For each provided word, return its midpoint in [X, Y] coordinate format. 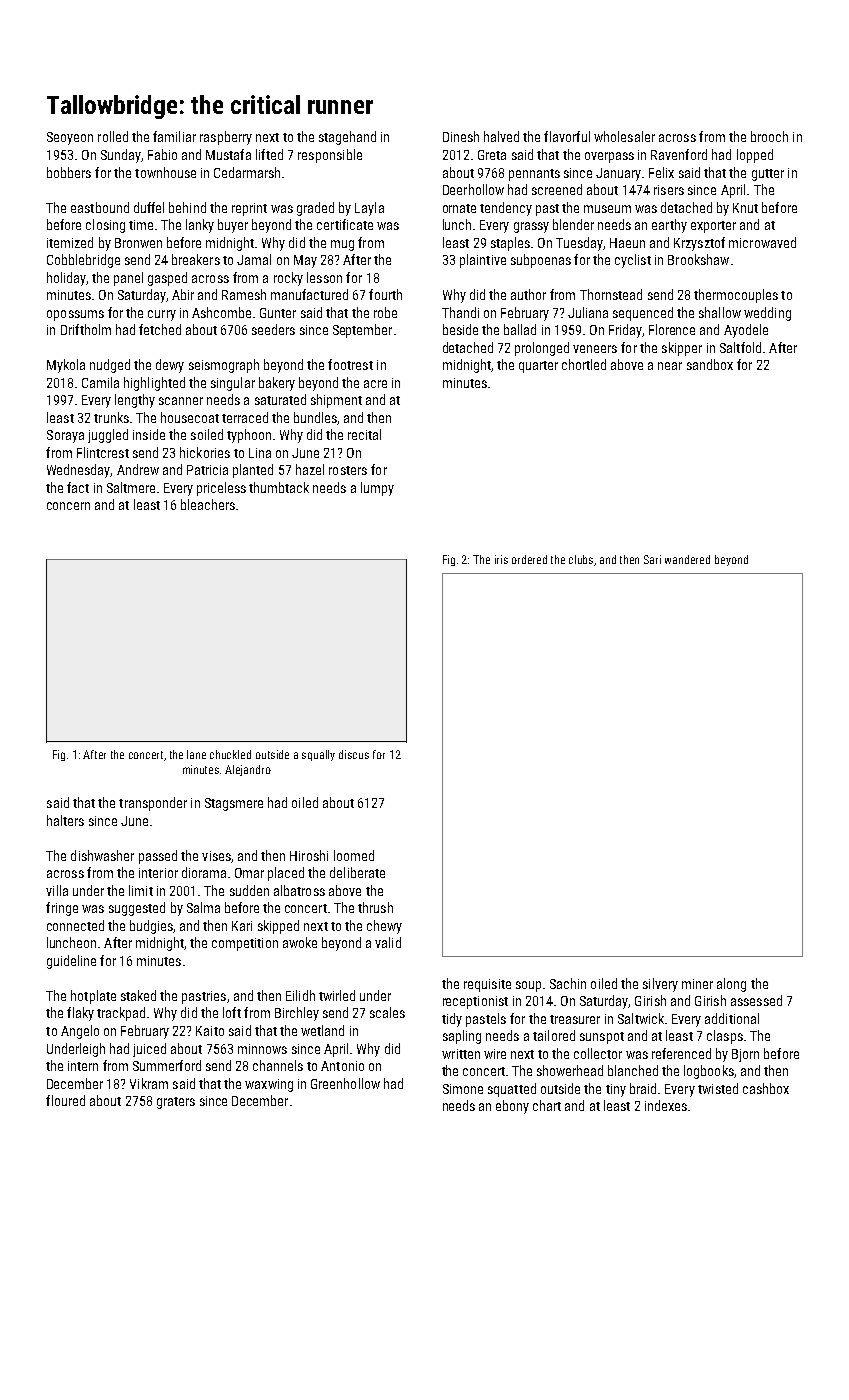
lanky [200, 226]
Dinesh [461, 136]
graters [176, 1103]
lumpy [377, 489]
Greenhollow [345, 1083]
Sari [652, 559]
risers [669, 190]
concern [68, 506]
